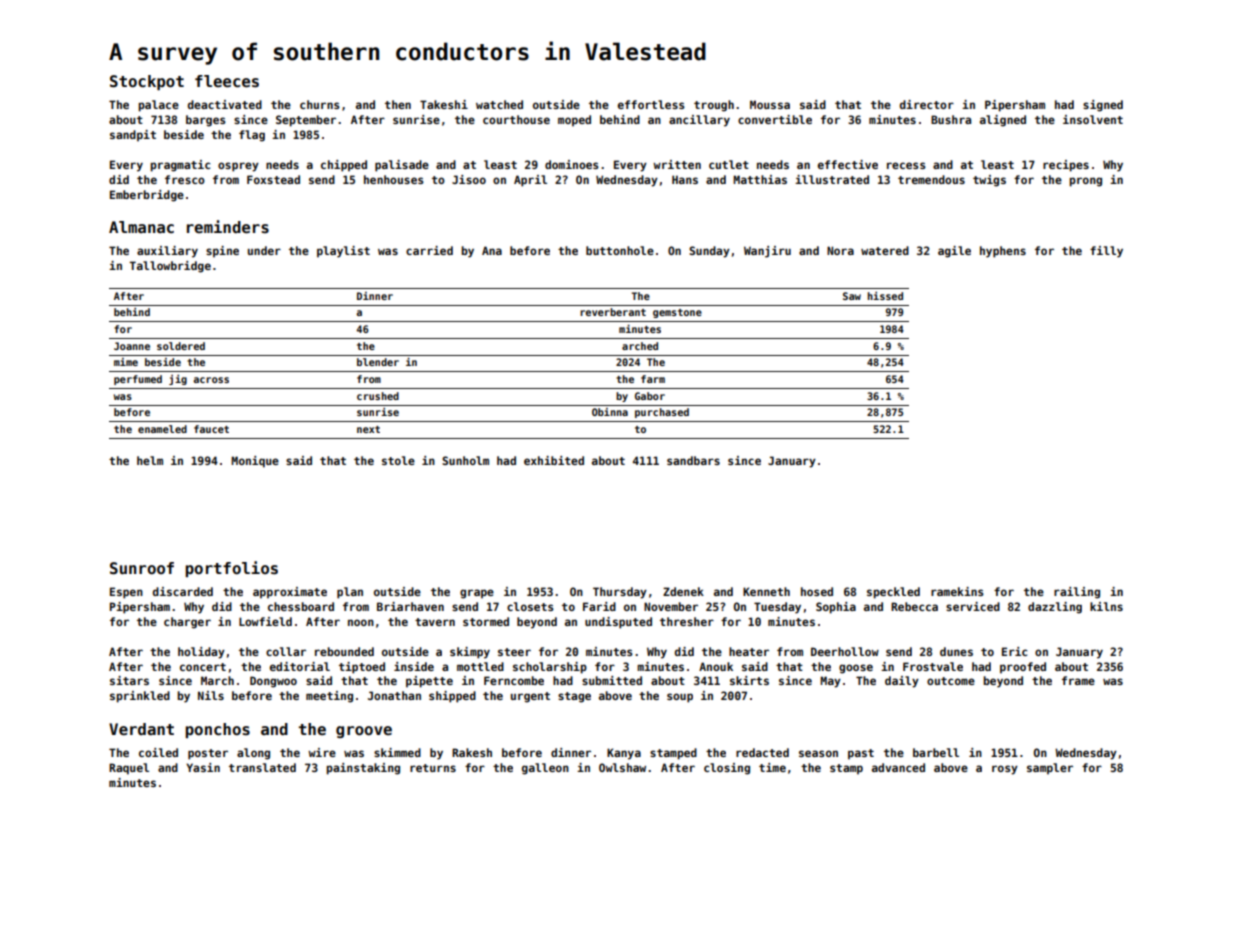 Image resolution: width=1233 pixels, height=952 pixels. What do you see at coordinates (227, 81) in the screenshot?
I see `fleeces` at bounding box center [227, 81].
